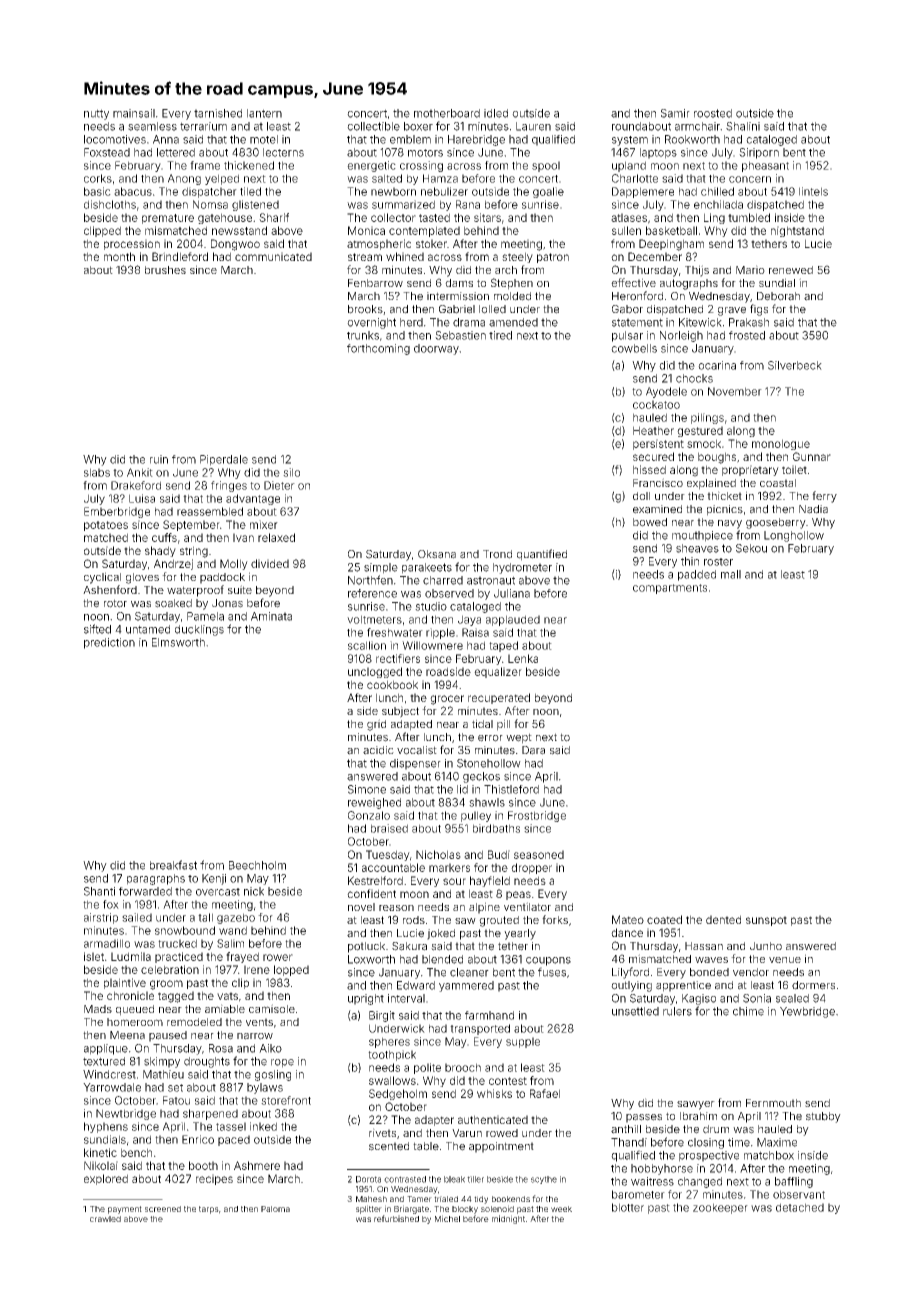  I want to click on corks, so click(98, 178).
